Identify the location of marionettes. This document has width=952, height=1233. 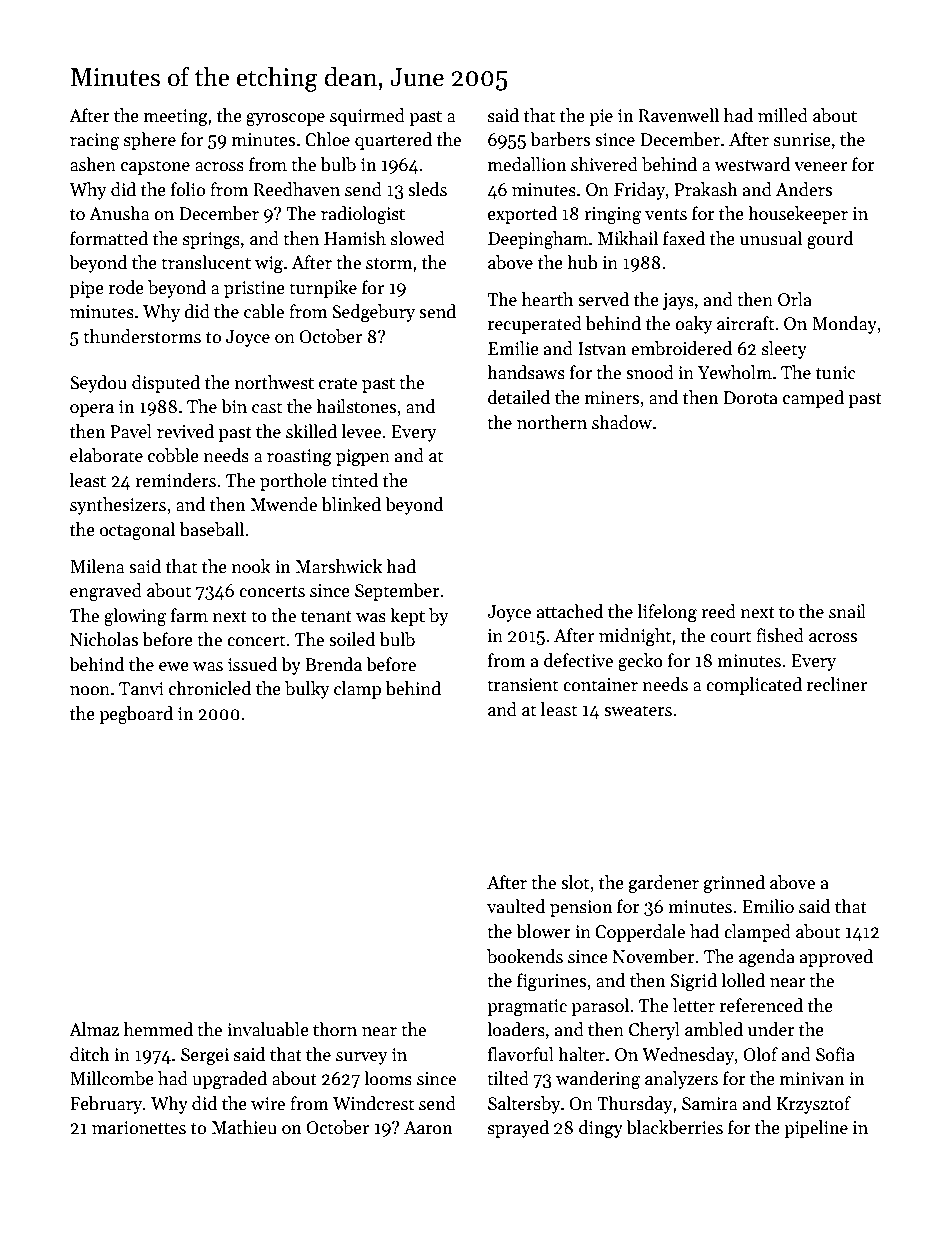
(139, 1128).
